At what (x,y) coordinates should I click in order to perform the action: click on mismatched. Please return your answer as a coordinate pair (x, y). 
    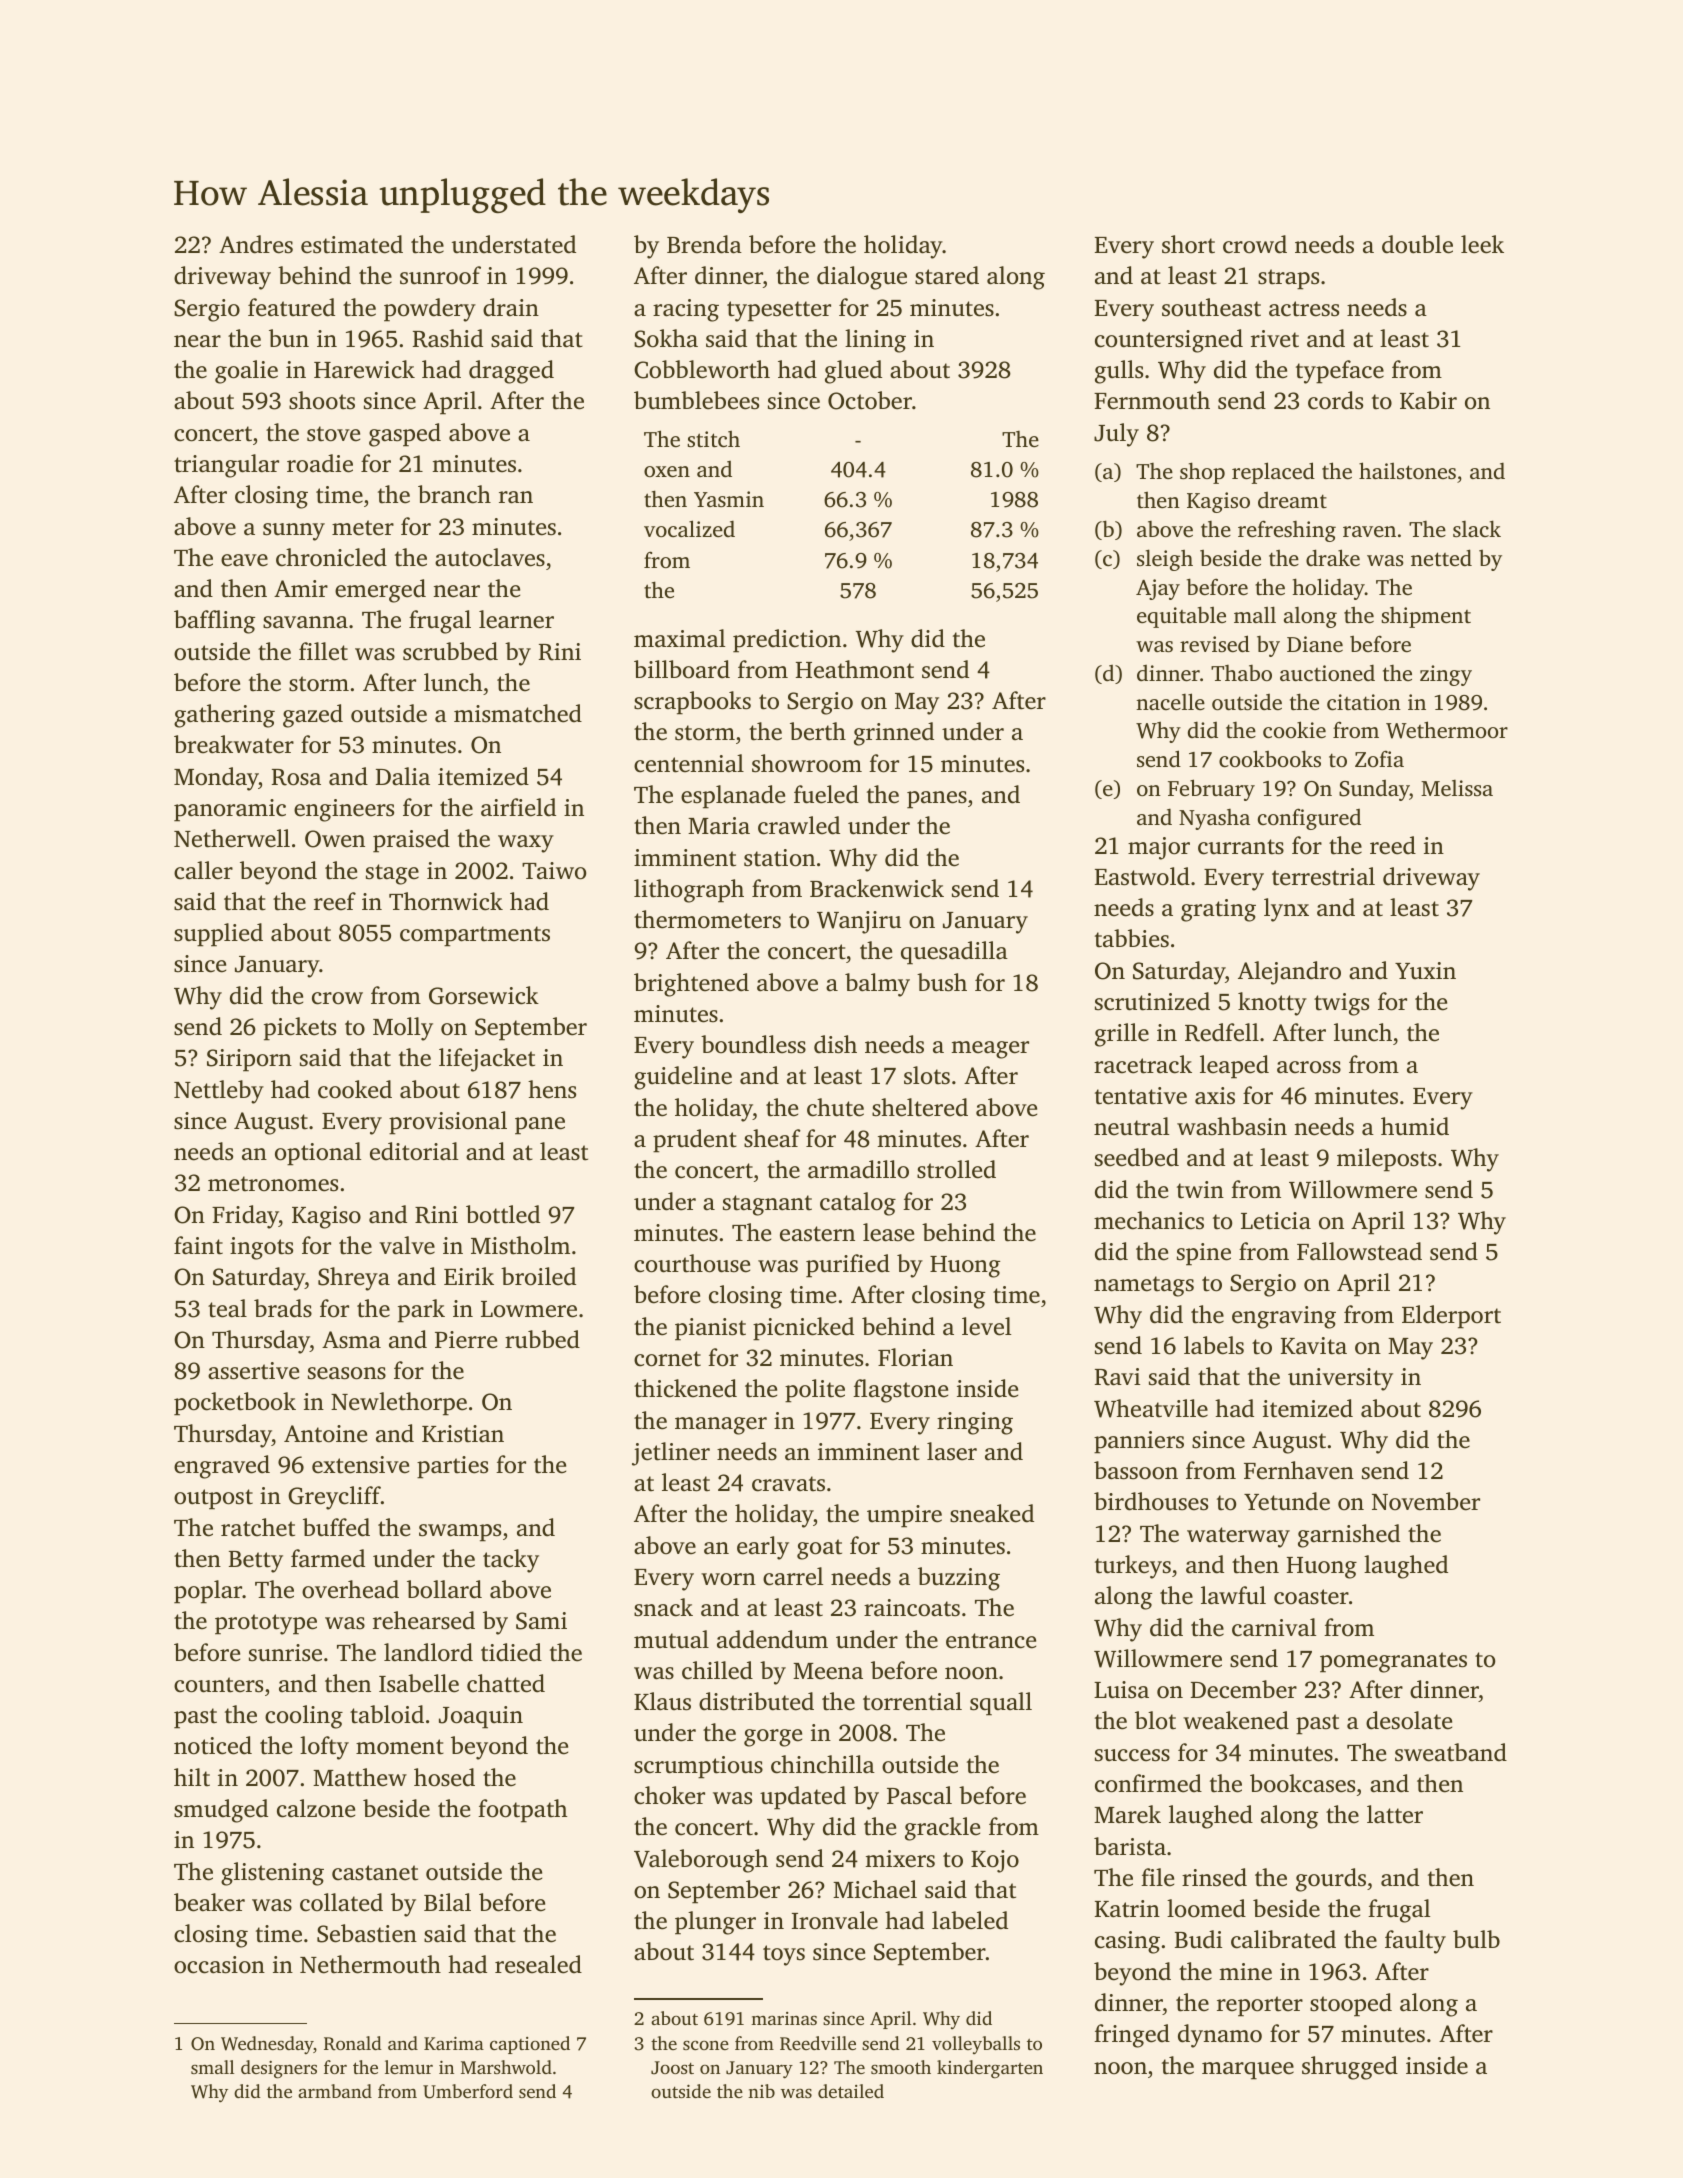
    Looking at the image, I should click on (518, 713).
